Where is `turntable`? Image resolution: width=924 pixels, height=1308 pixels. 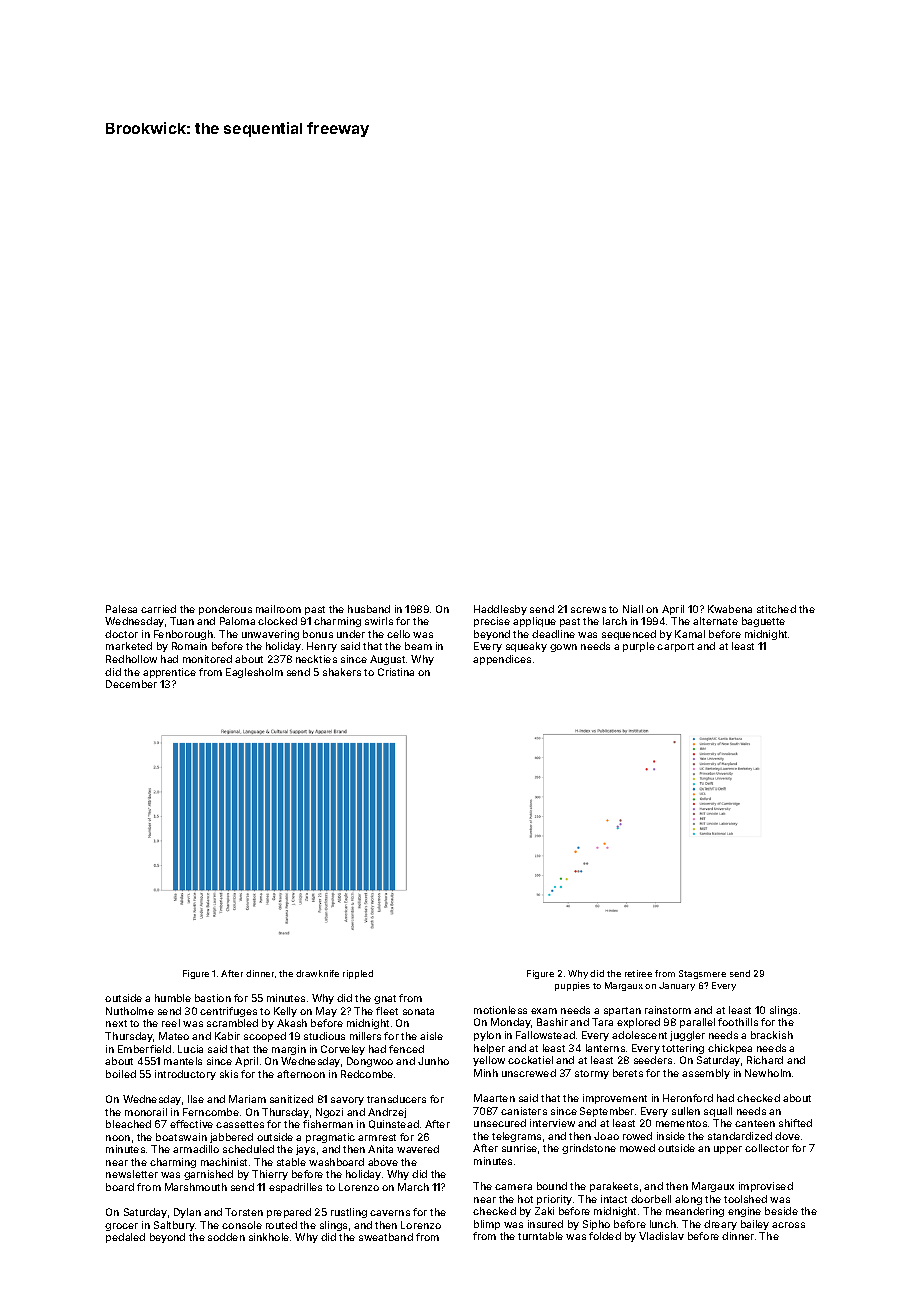 turntable is located at coordinates (540, 1236).
